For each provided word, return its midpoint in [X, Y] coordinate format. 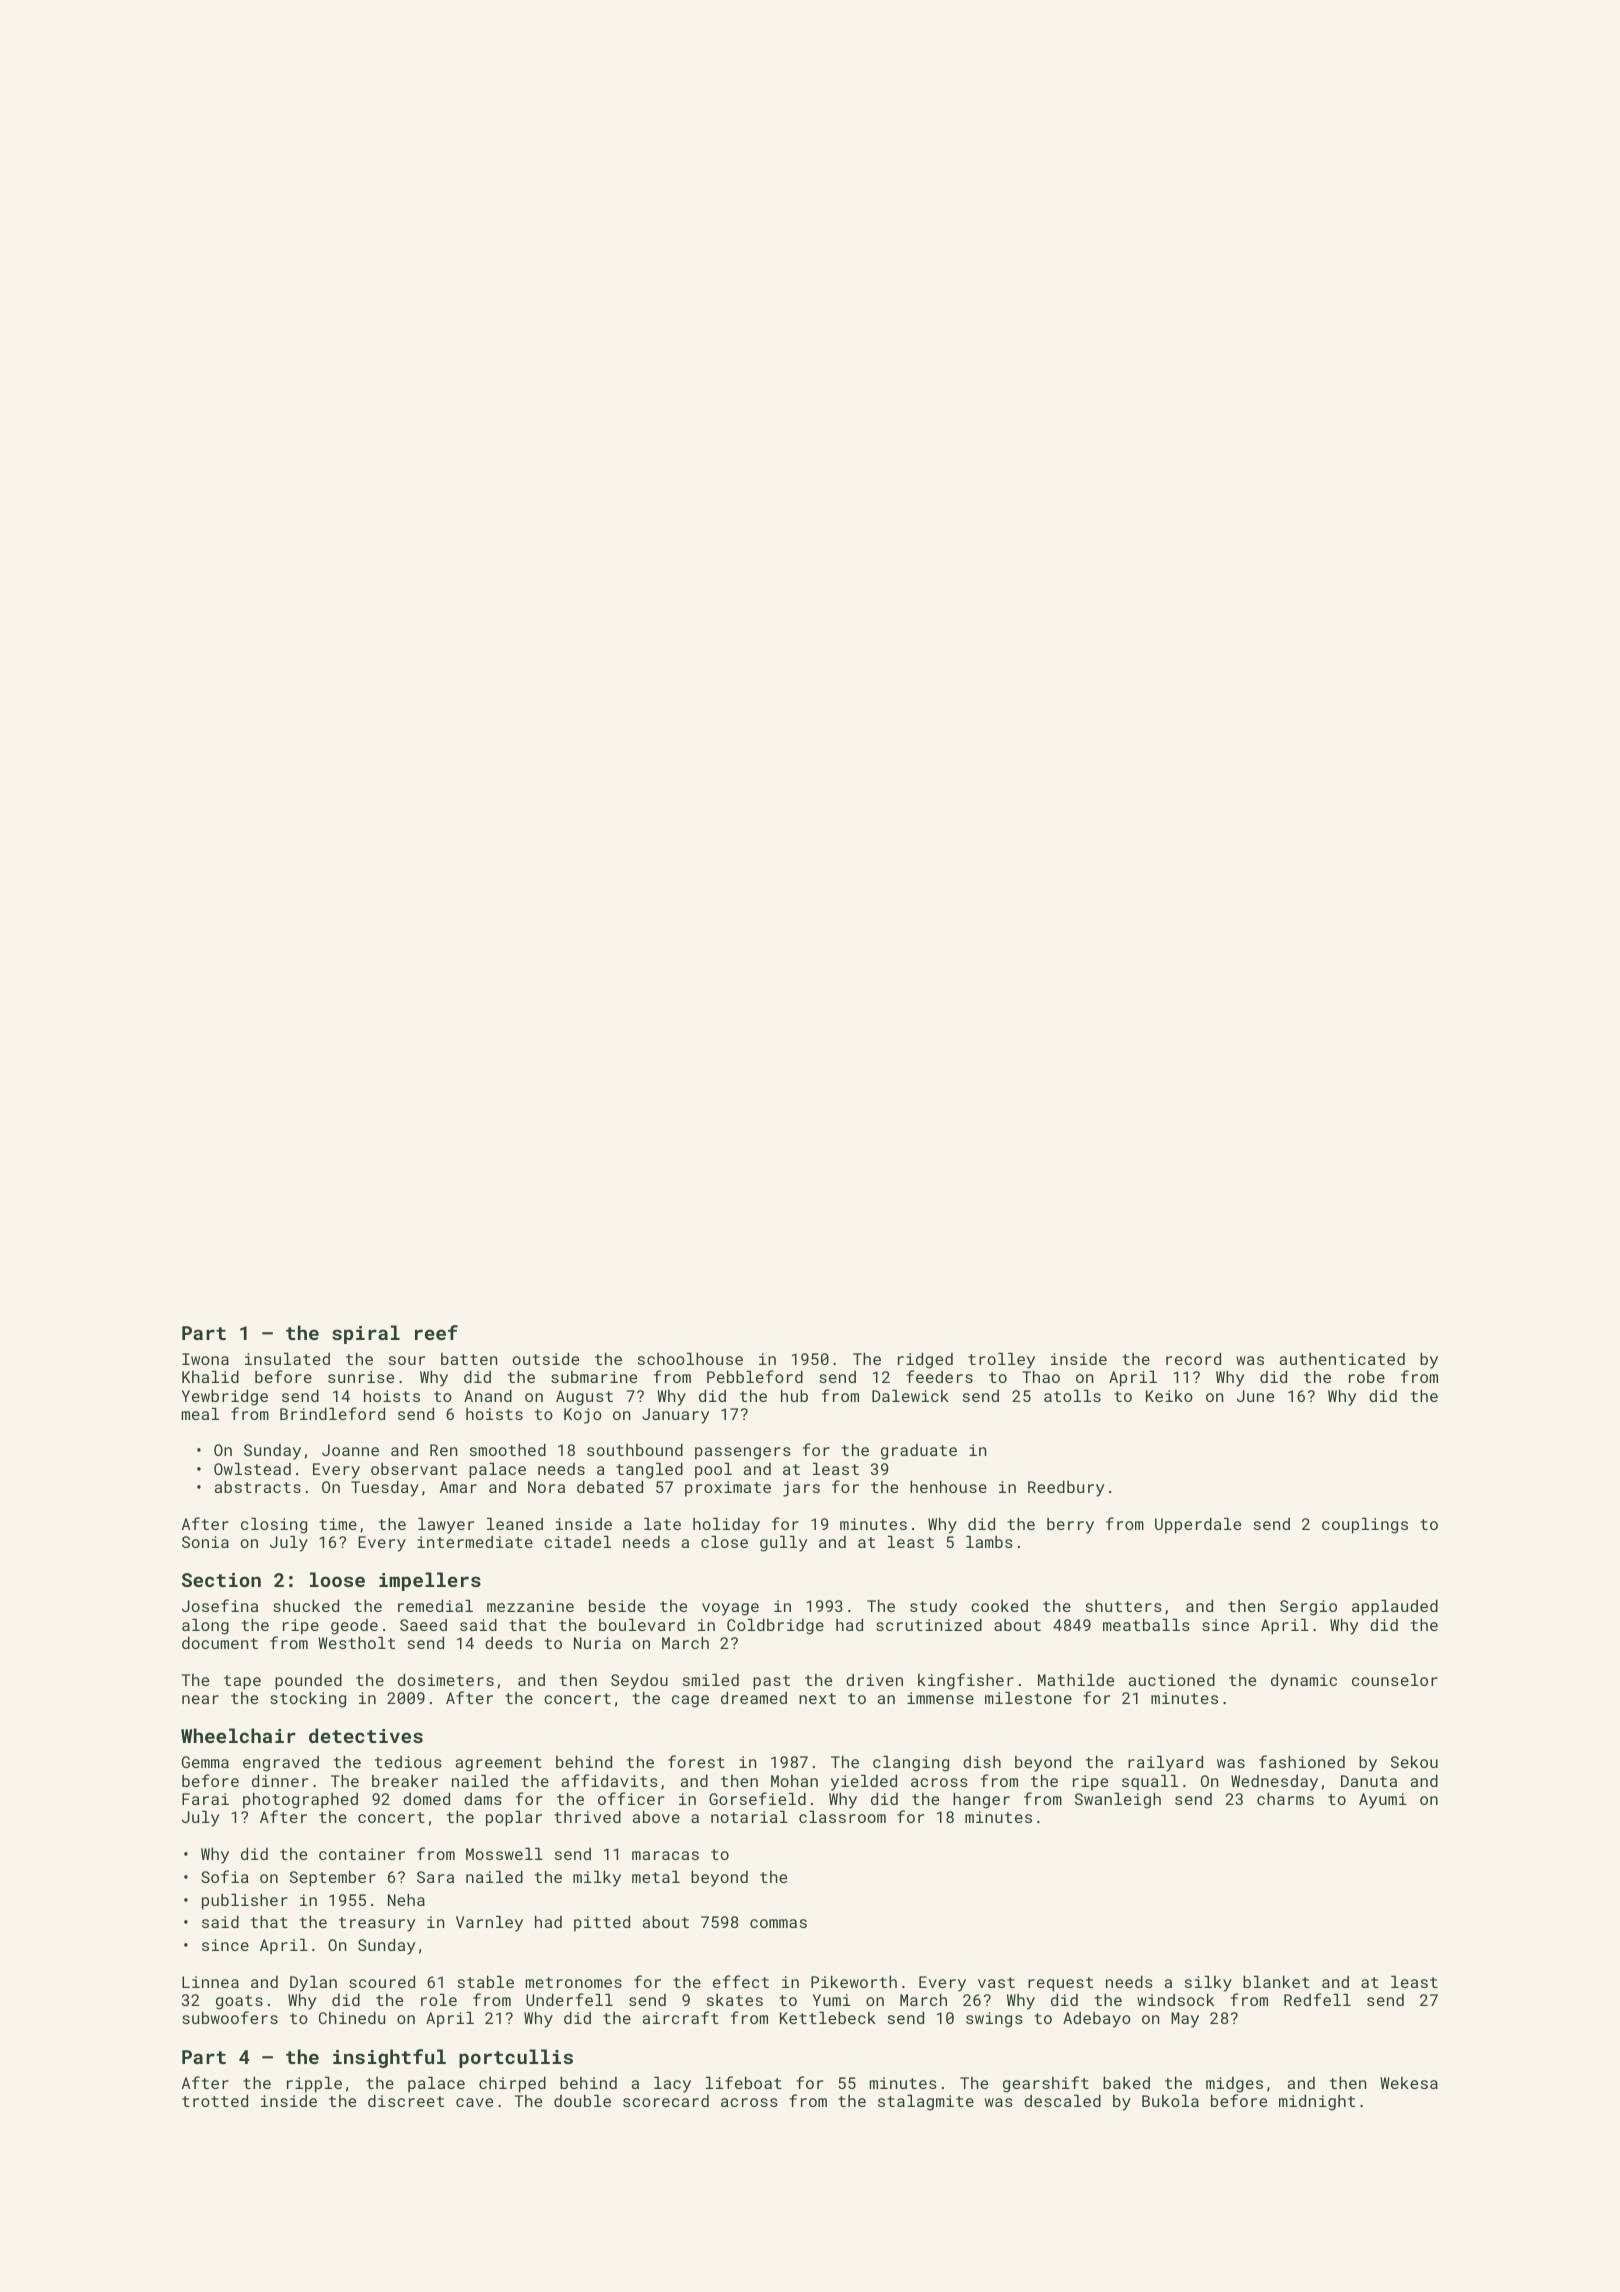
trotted [215, 2101]
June [1255, 1396]
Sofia [224, 1876]
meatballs [1146, 1625]
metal [656, 1877]
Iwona [205, 1359]
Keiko [1169, 1396]
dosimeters [446, 1680]
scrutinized [929, 1625]
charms [1285, 1799]
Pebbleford [755, 1376]
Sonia [205, 1542]
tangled [649, 1471]
